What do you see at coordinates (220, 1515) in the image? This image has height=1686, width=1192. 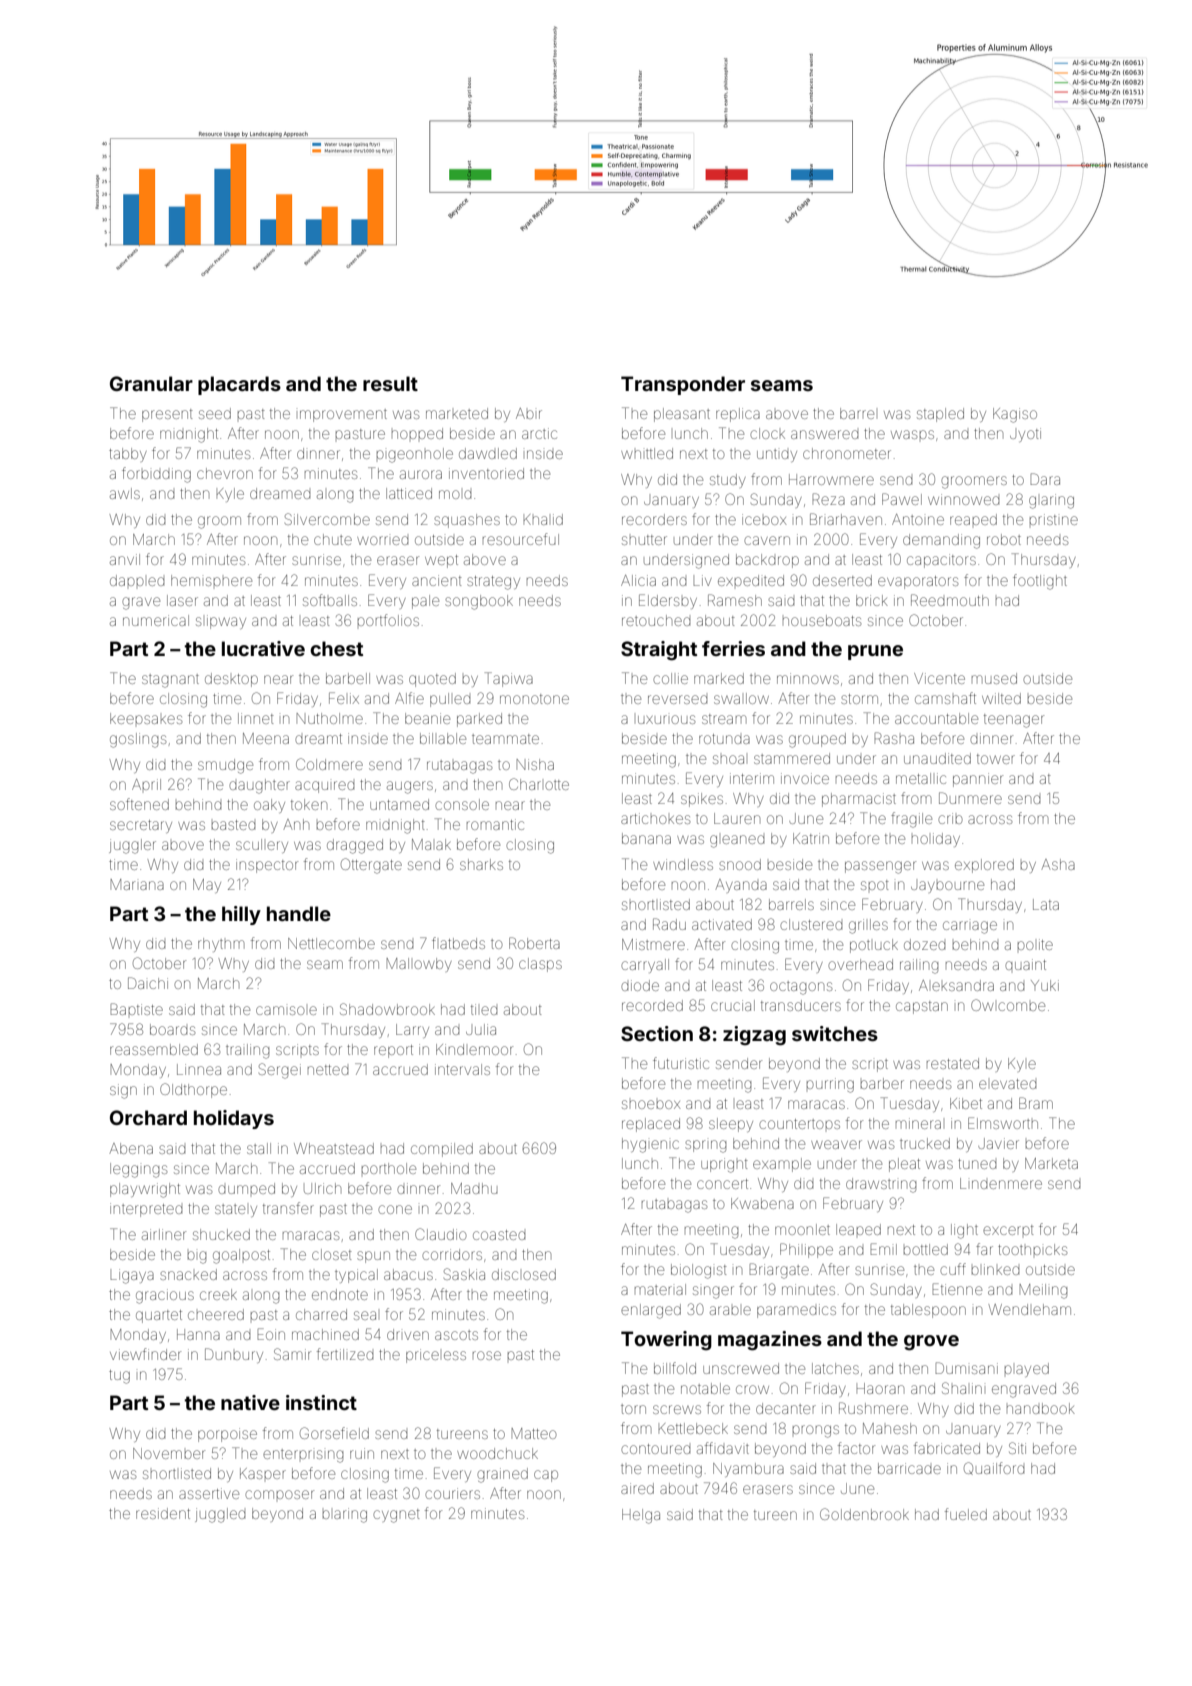 I see `juggled` at bounding box center [220, 1515].
